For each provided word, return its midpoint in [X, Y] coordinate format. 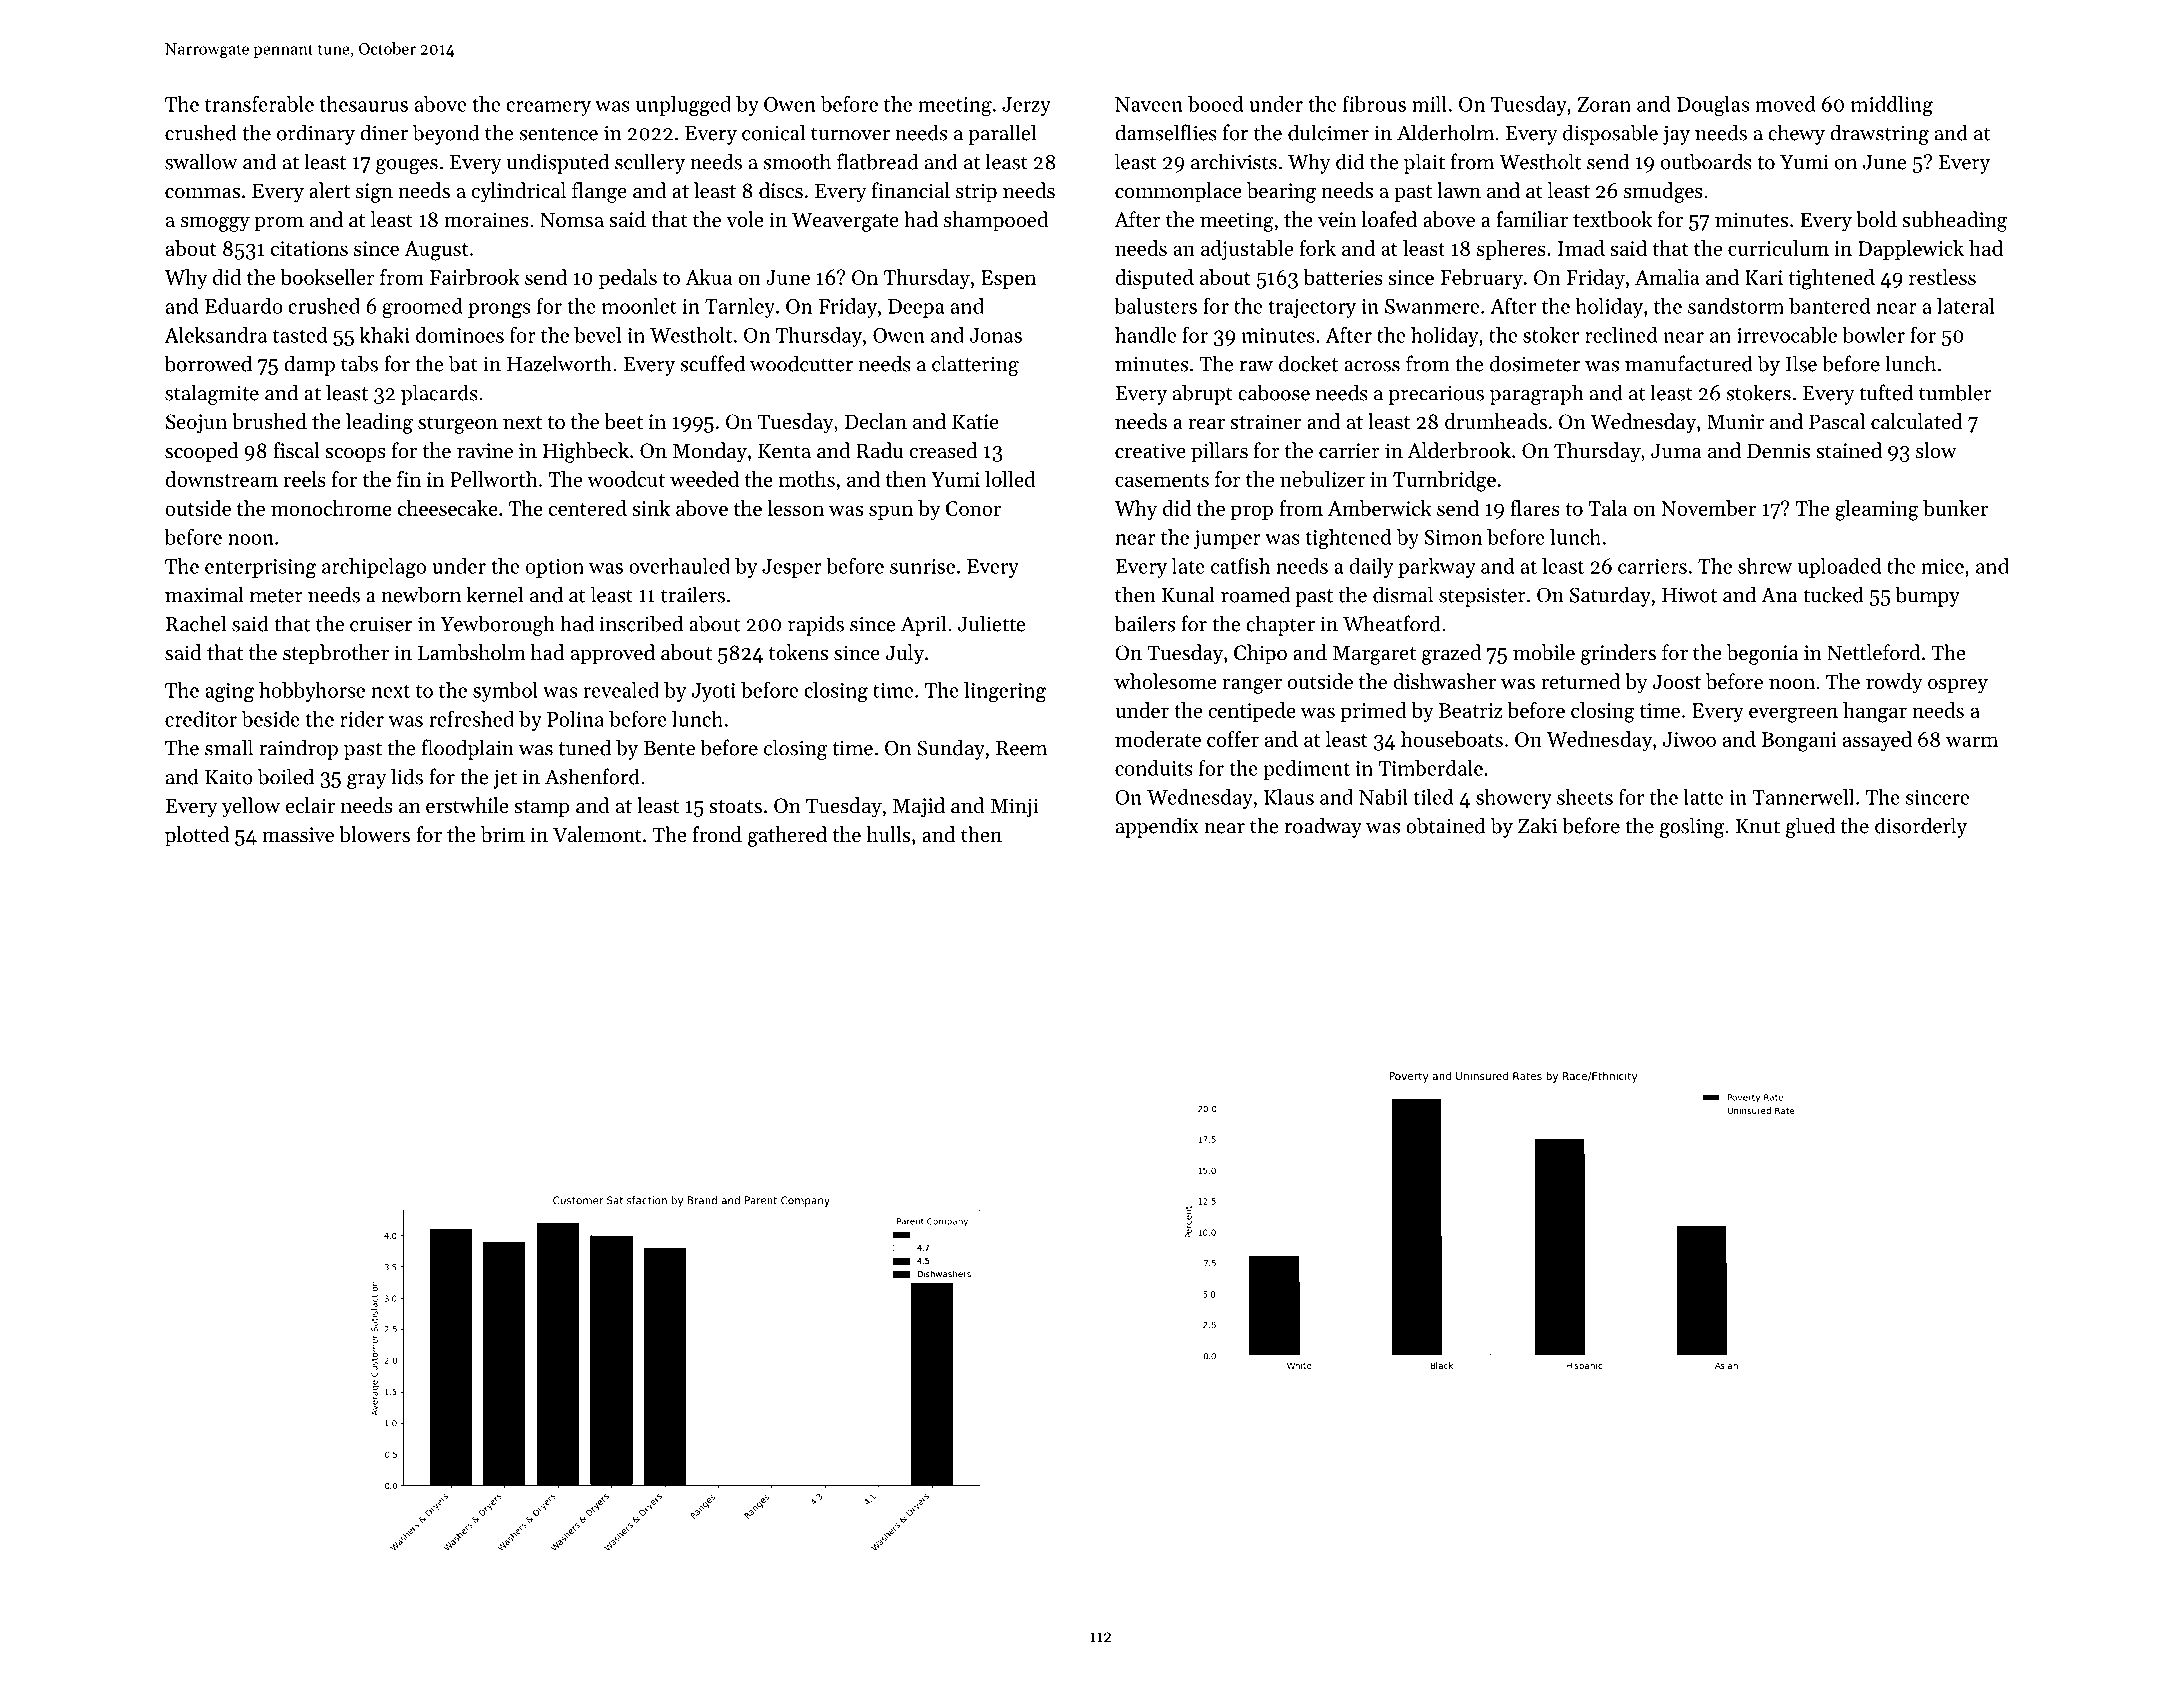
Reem [1021, 748]
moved [1785, 104]
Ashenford [592, 776]
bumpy [1928, 596]
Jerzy [1026, 106]
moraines [486, 220]
